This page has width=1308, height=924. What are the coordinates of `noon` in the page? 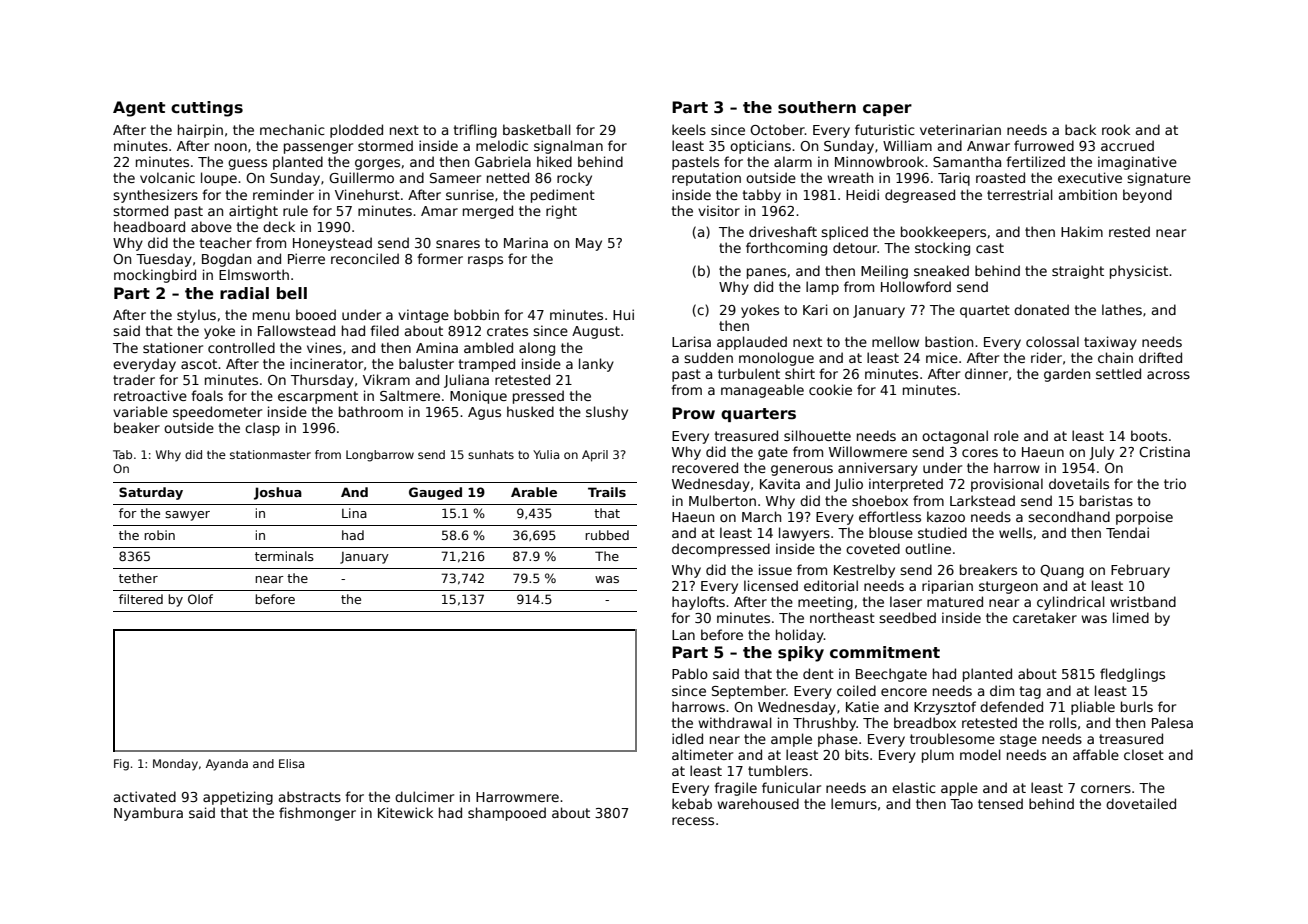 It's located at (231, 147).
